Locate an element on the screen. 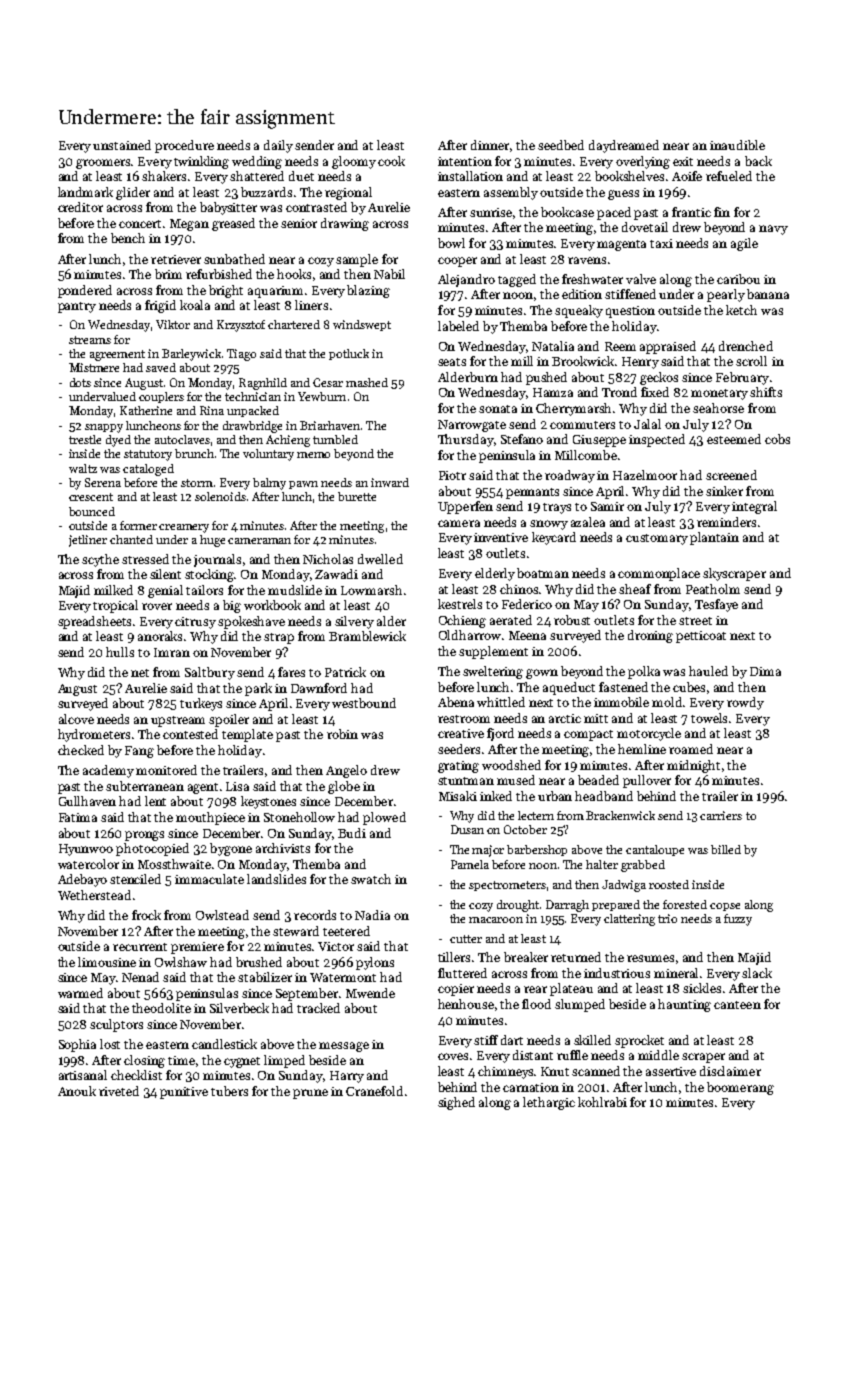 The height and width of the screenshot is (1400, 849). immobile is located at coordinates (621, 702).
